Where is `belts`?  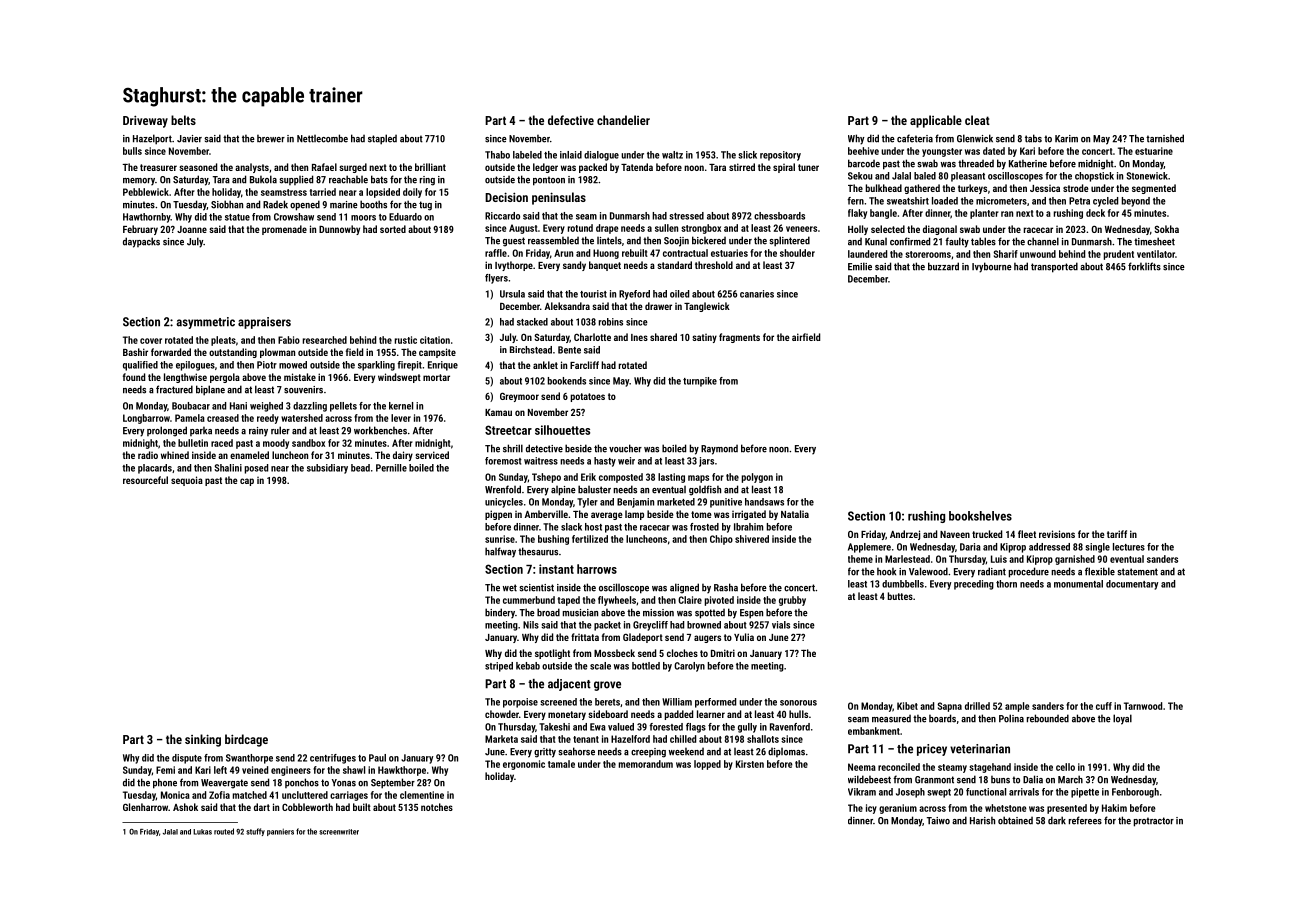
belts is located at coordinates (183, 120).
